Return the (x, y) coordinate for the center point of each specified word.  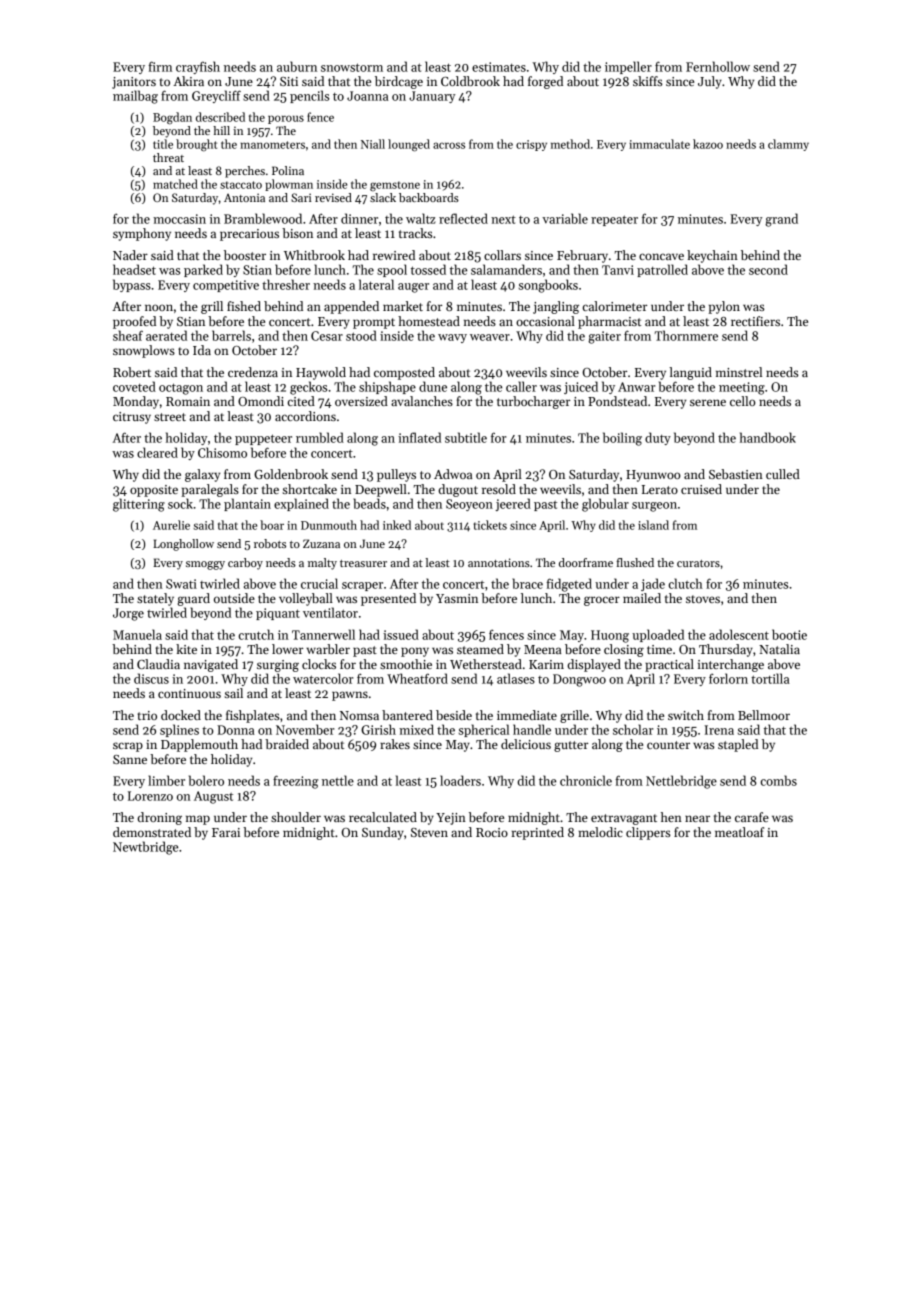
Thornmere (686, 335)
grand (781, 220)
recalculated (383, 817)
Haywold (321, 373)
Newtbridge (145, 848)
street (170, 417)
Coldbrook (470, 81)
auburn (297, 66)
